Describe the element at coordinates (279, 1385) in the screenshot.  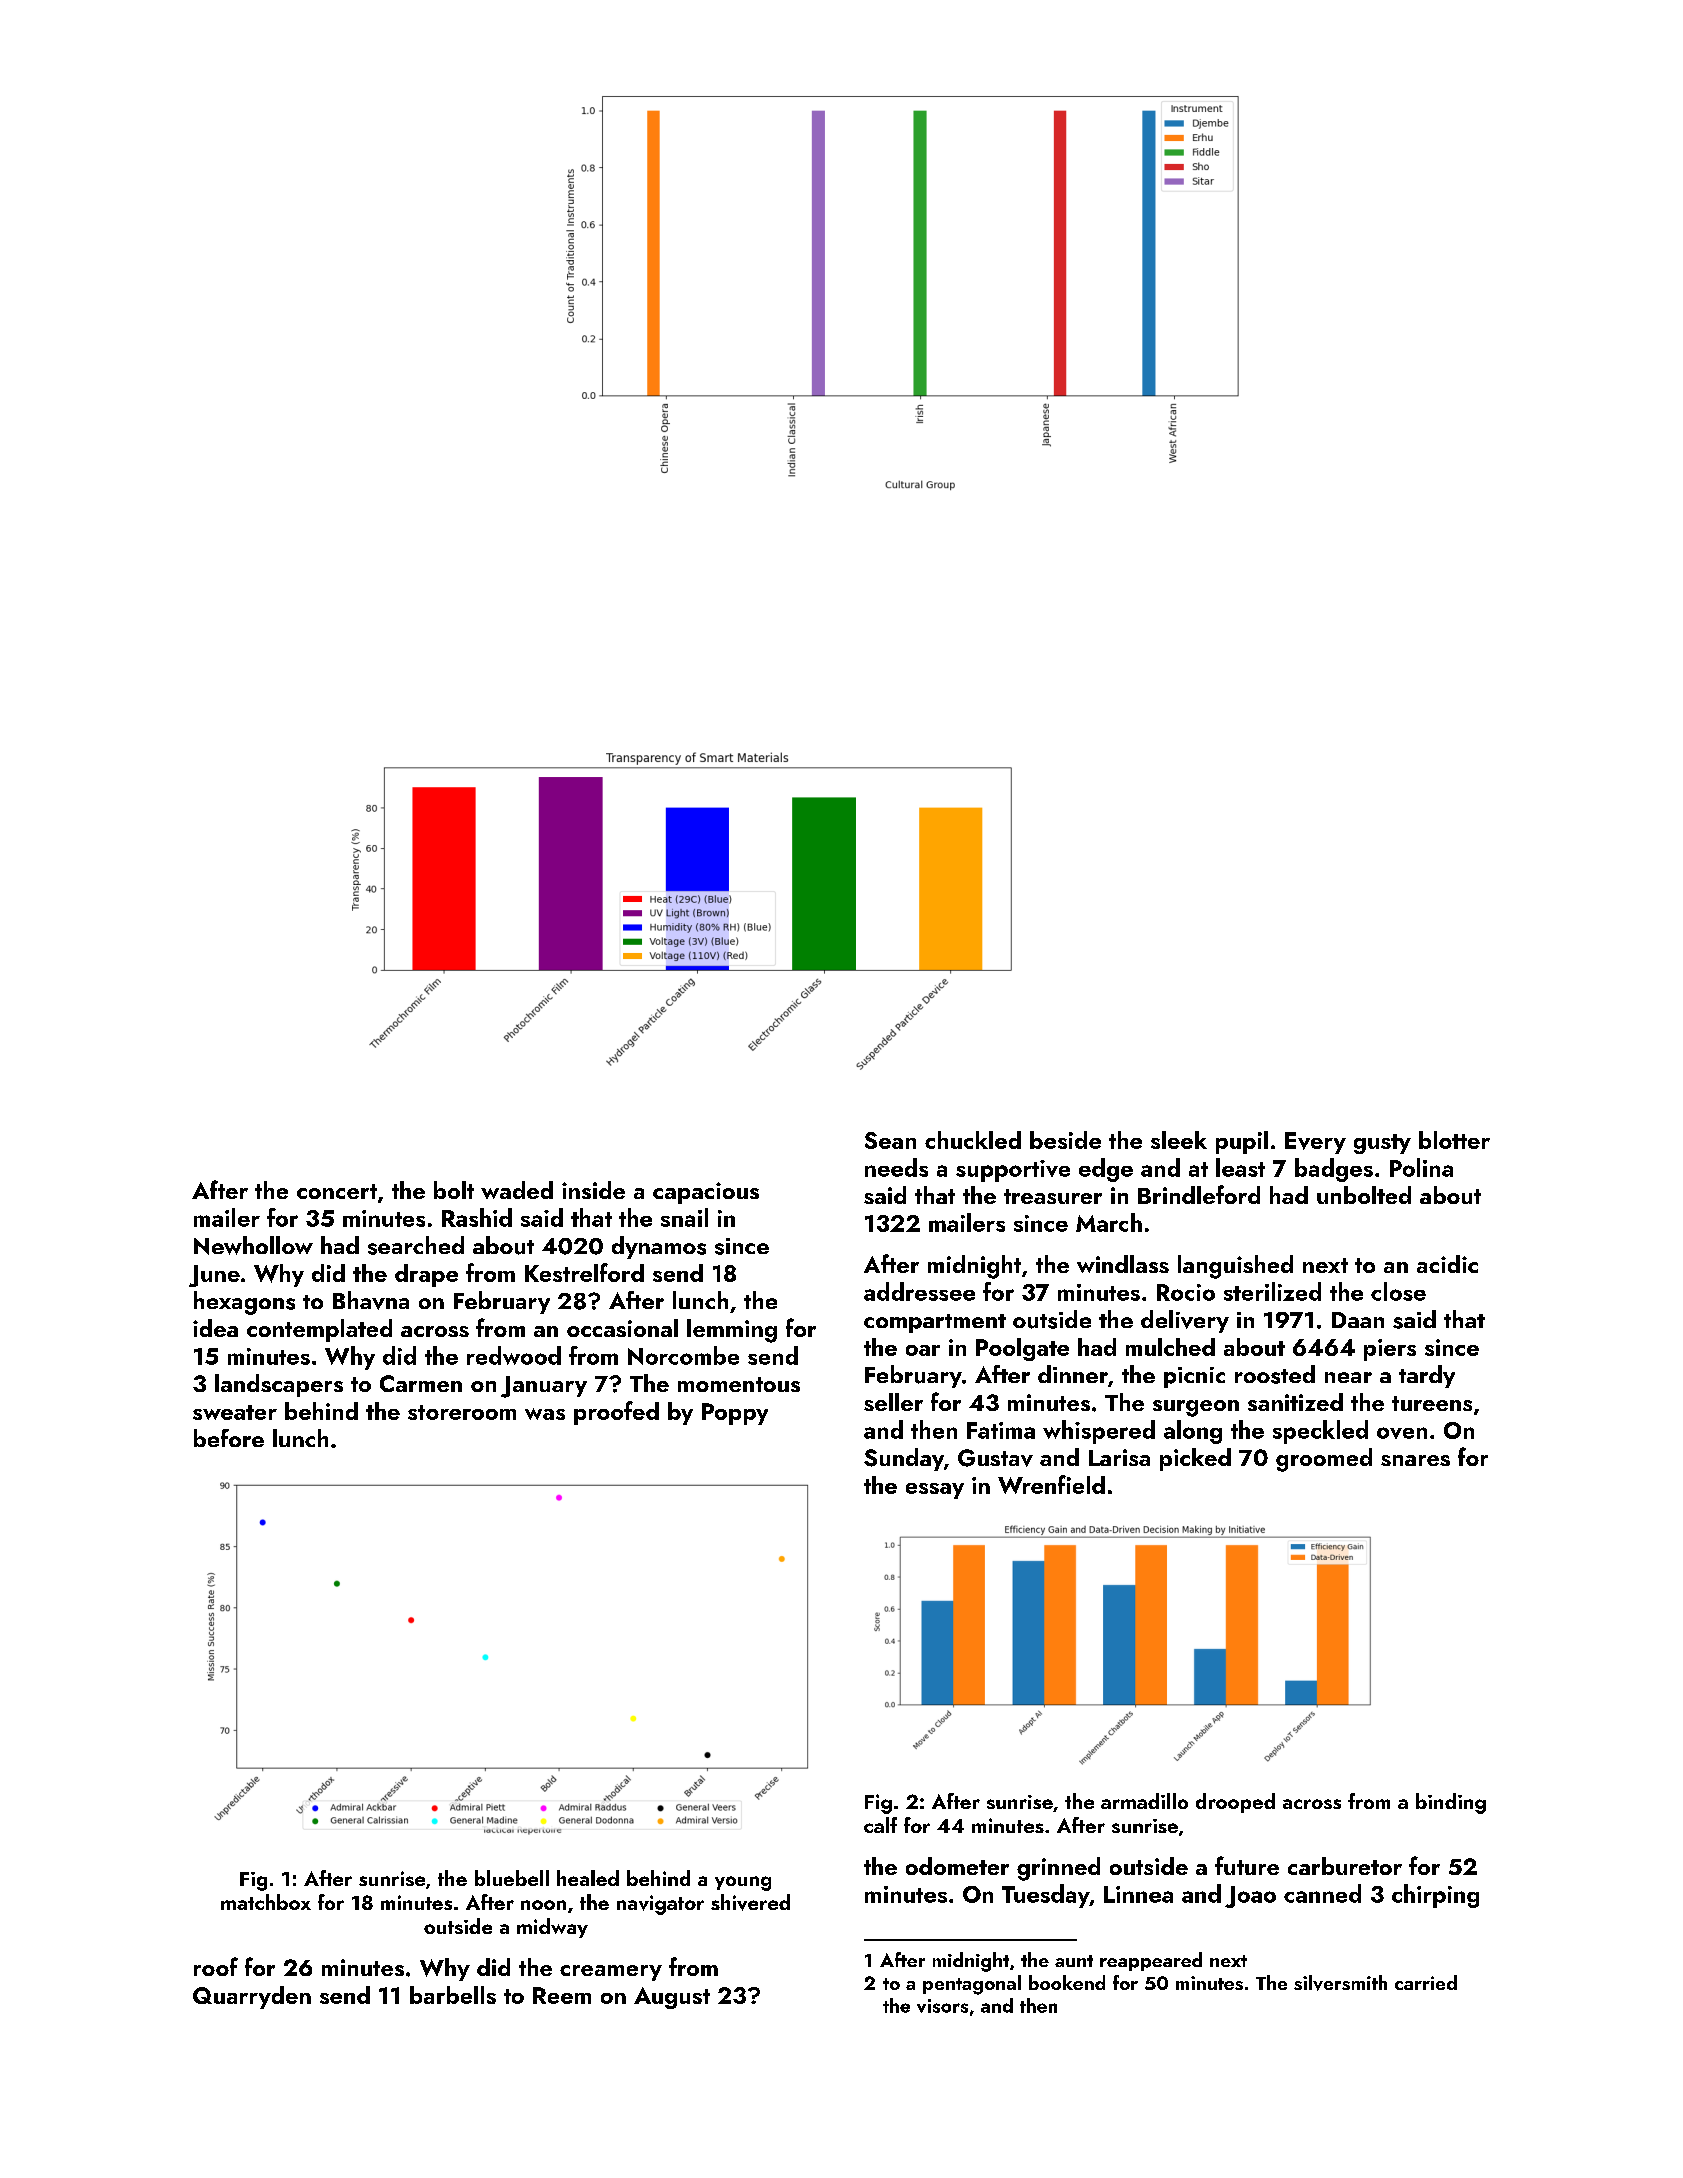
I see `landscapers` at that location.
